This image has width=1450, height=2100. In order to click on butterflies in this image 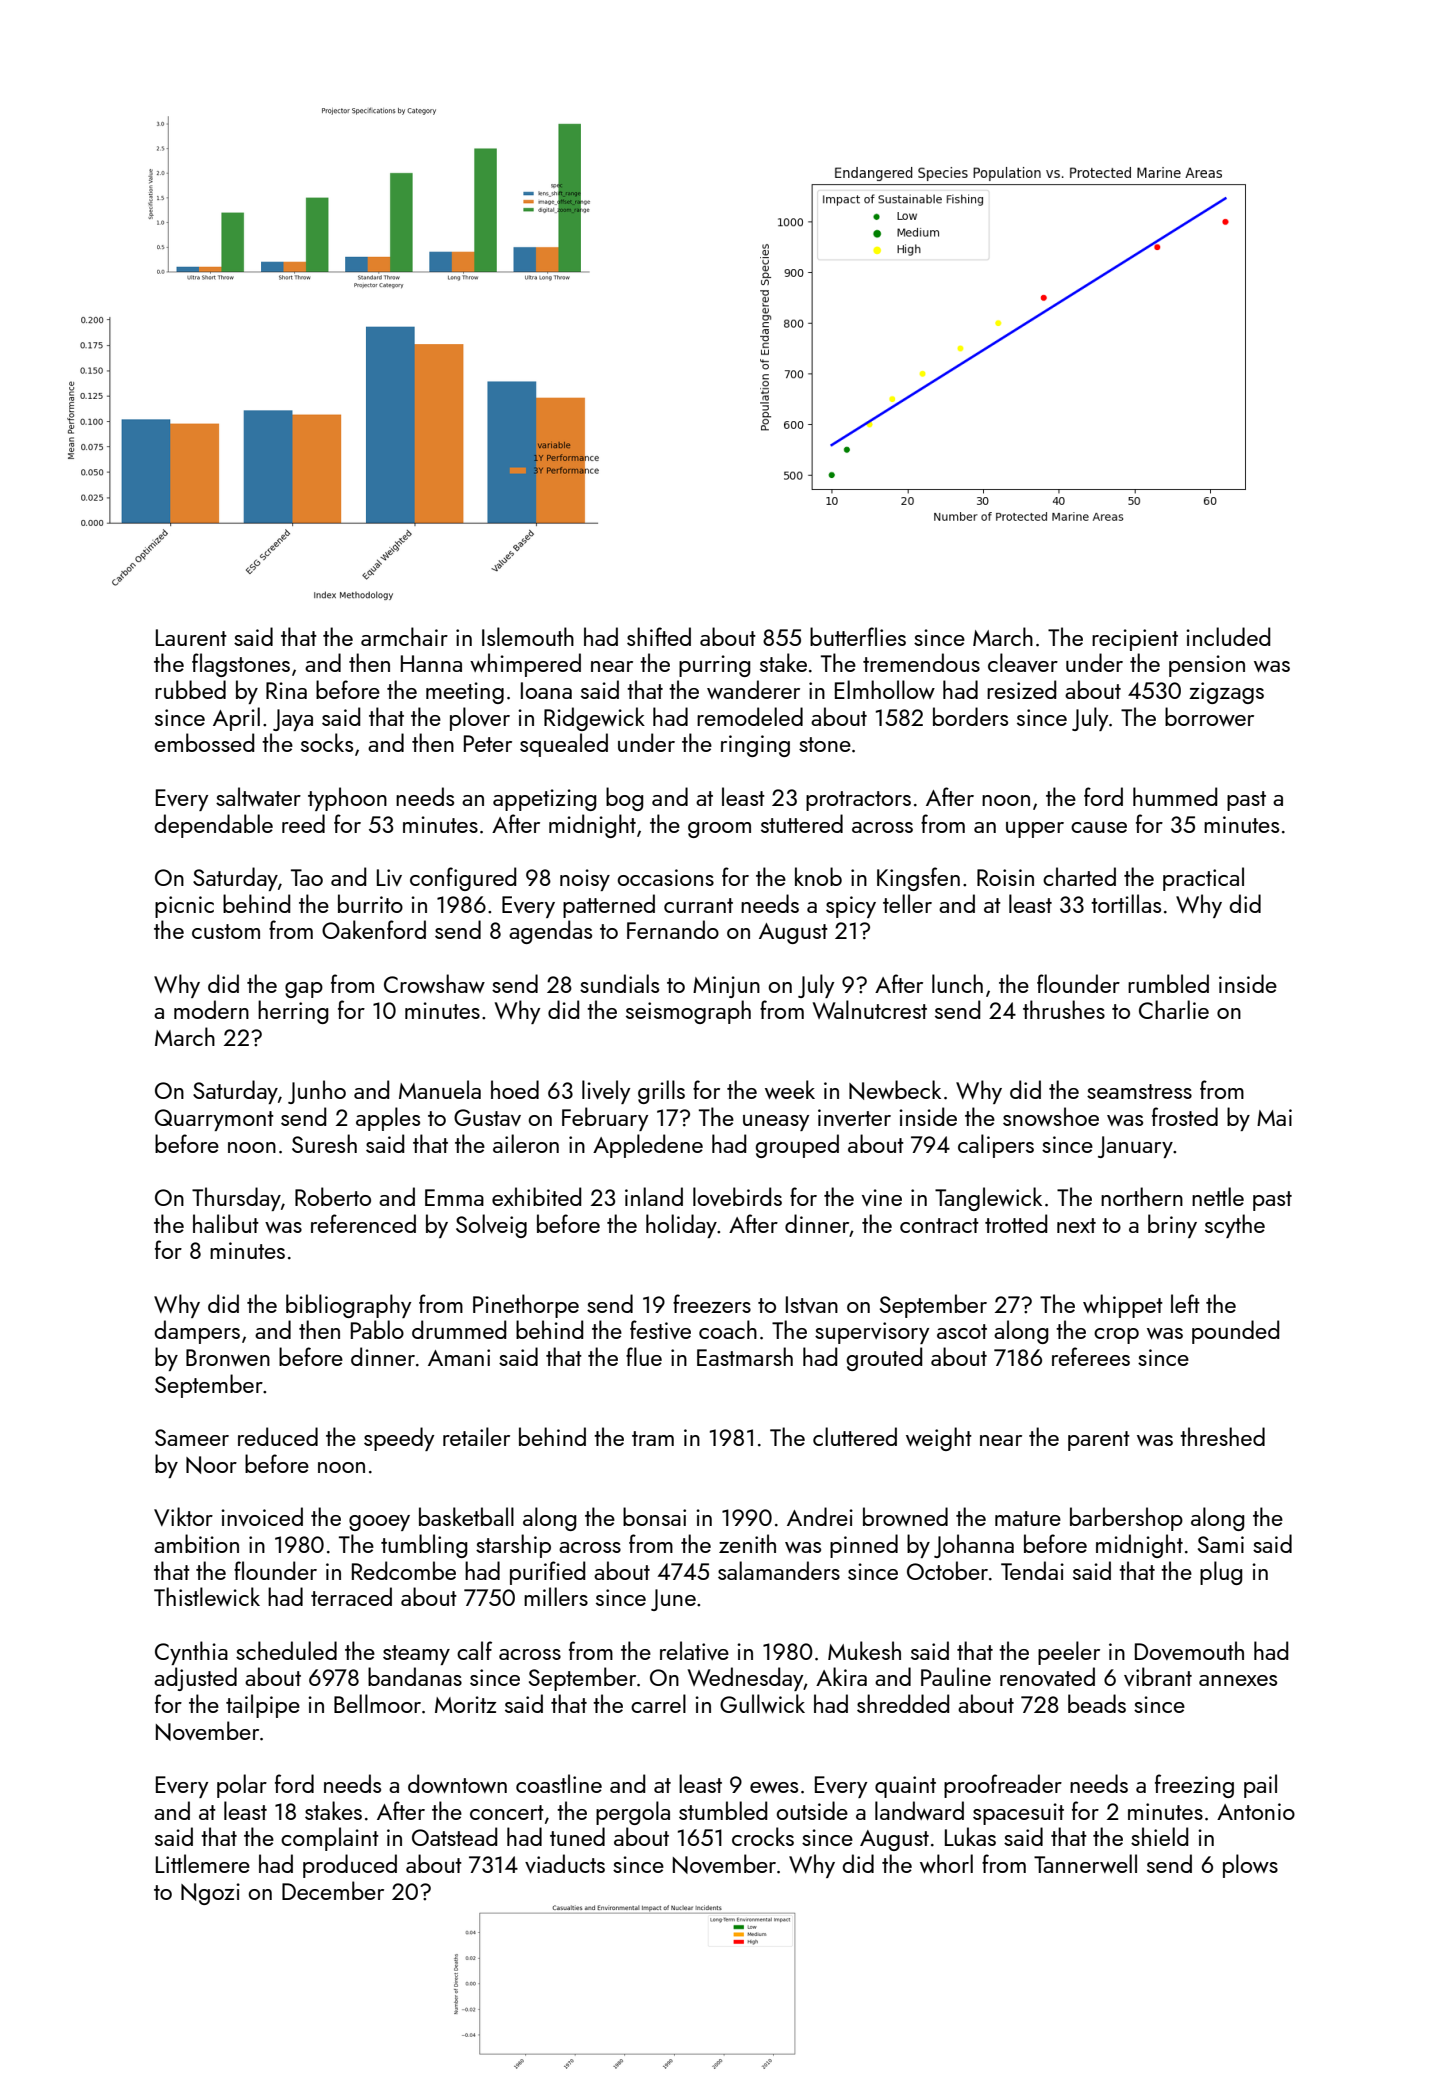, I will do `click(858, 636)`.
